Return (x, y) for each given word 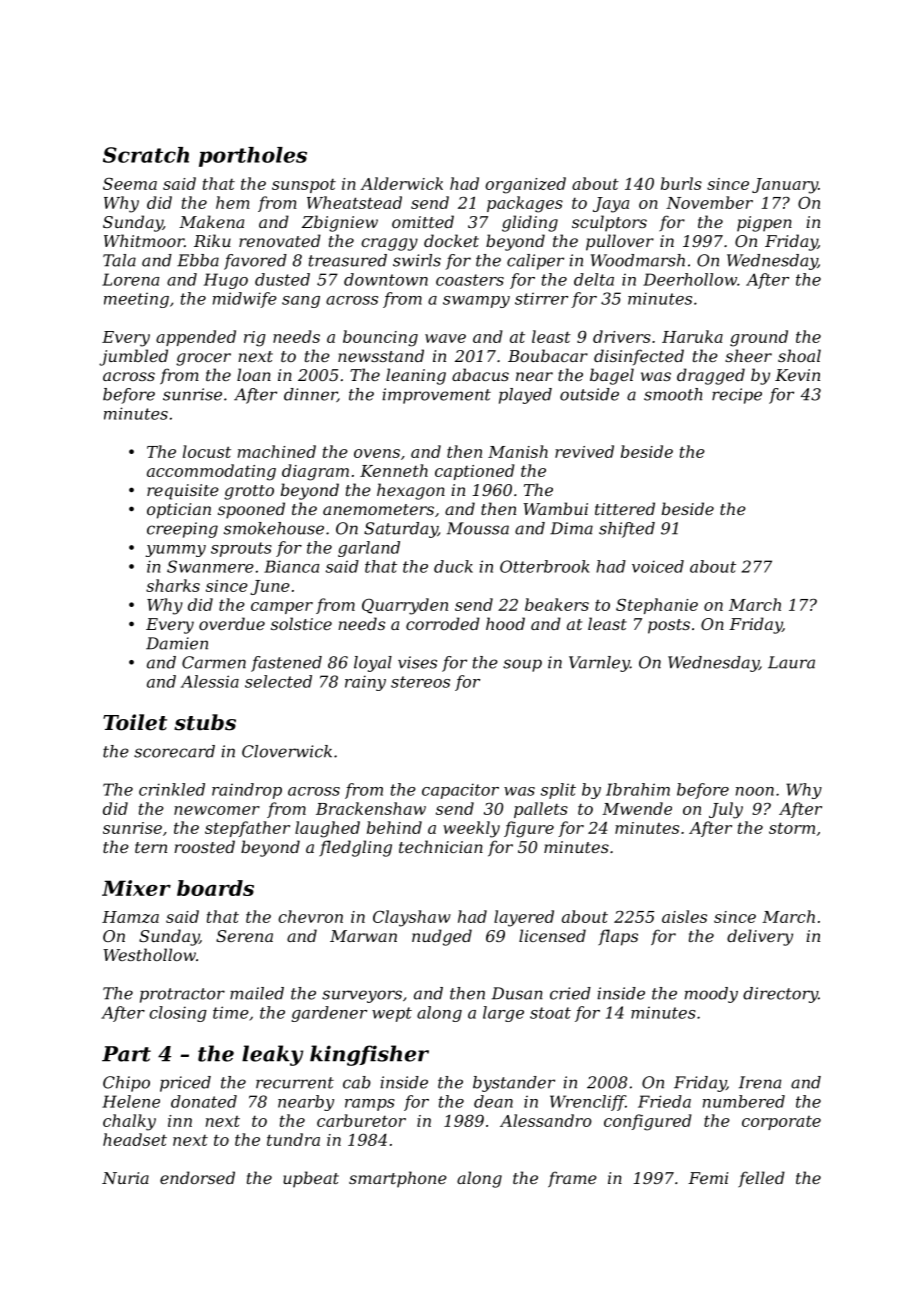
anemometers (378, 509)
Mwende (637, 808)
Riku (212, 240)
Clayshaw (412, 918)
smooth (673, 394)
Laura (791, 662)
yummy (176, 551)
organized (525, 185)
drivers (622, 336)
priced (185, 1084)
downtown (386, 279)
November (709, 202)
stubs (205, 722)
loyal (373, 664)
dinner (310, 395)
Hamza (130, 917)
